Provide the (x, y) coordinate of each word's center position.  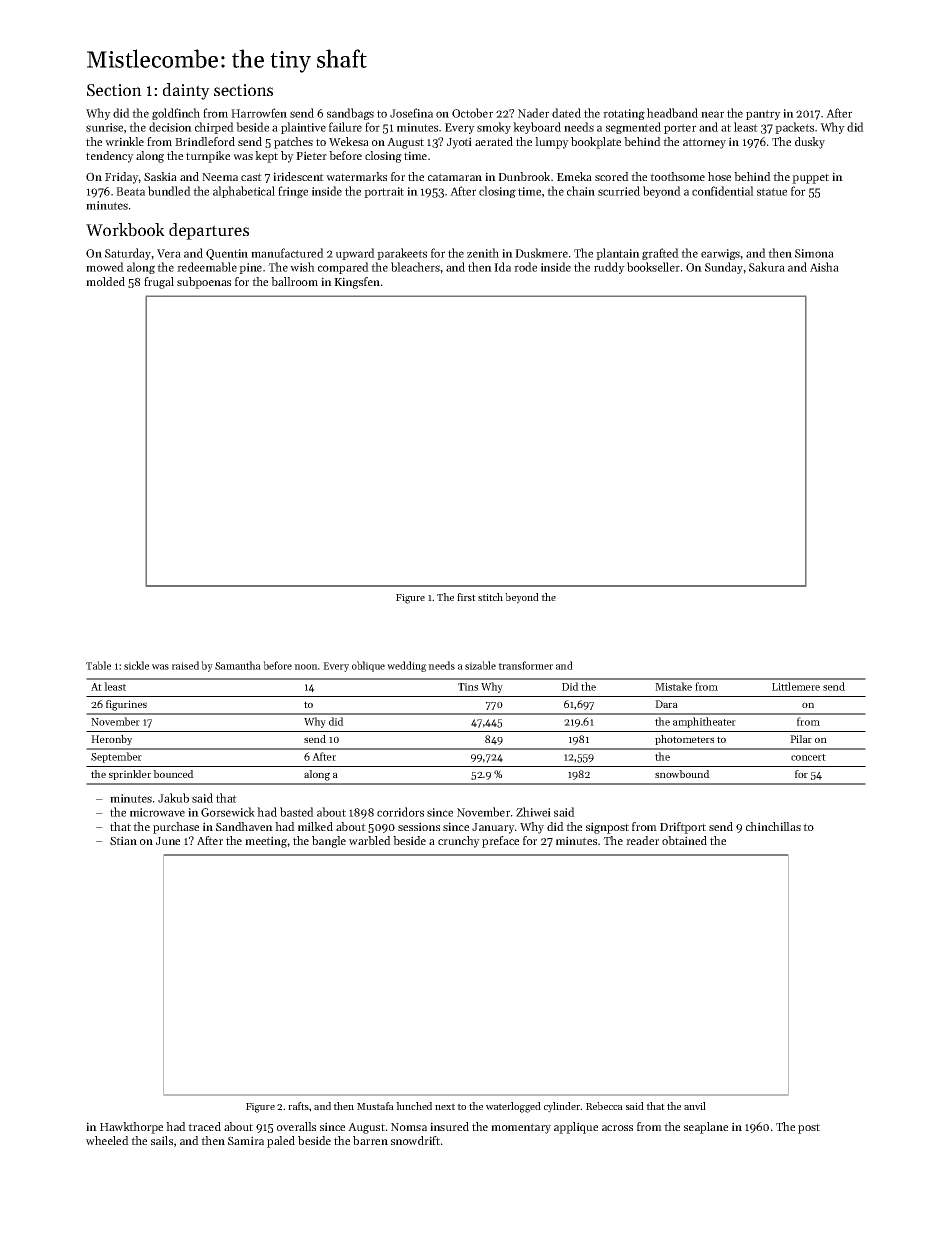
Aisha (824, 267)
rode (525, 267)
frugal (159, 283)
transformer (525, 665)
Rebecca (604, 1106)
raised (185, 665)
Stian (123, 840)
